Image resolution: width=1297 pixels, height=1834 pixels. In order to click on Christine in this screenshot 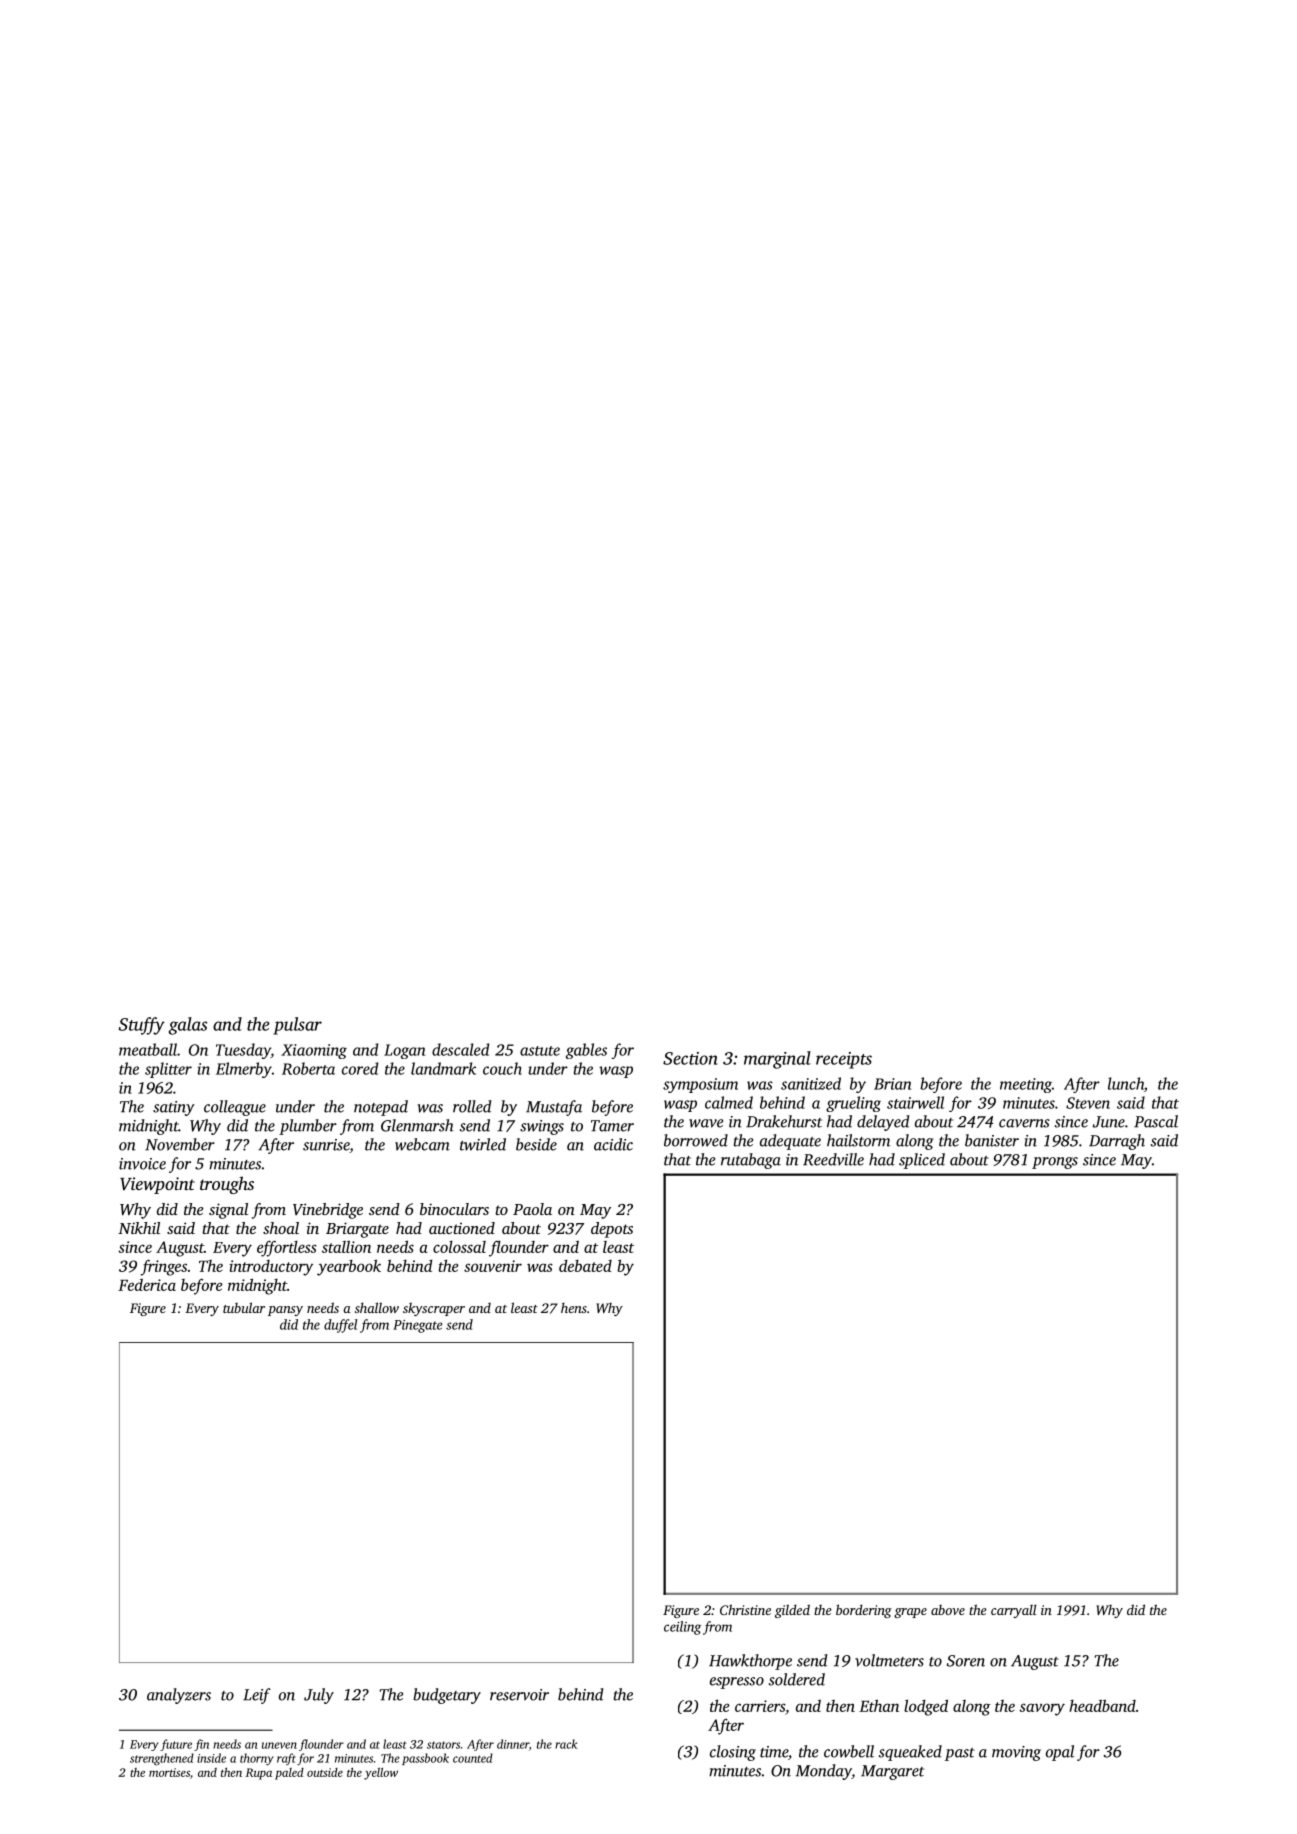, I will do `click(745, 1609)`.
